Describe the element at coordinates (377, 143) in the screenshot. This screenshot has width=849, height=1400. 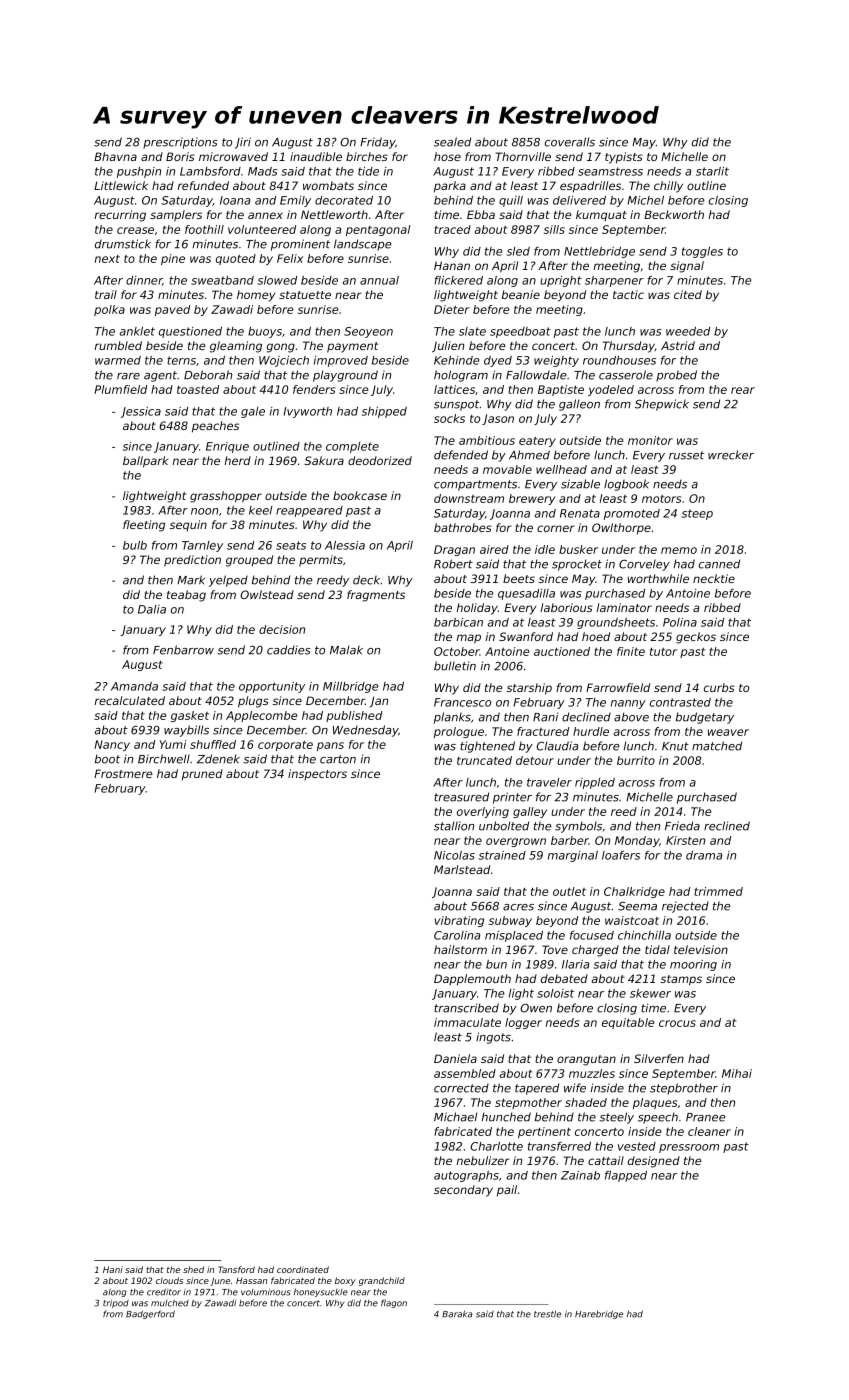
I see `Friday` at that location.
